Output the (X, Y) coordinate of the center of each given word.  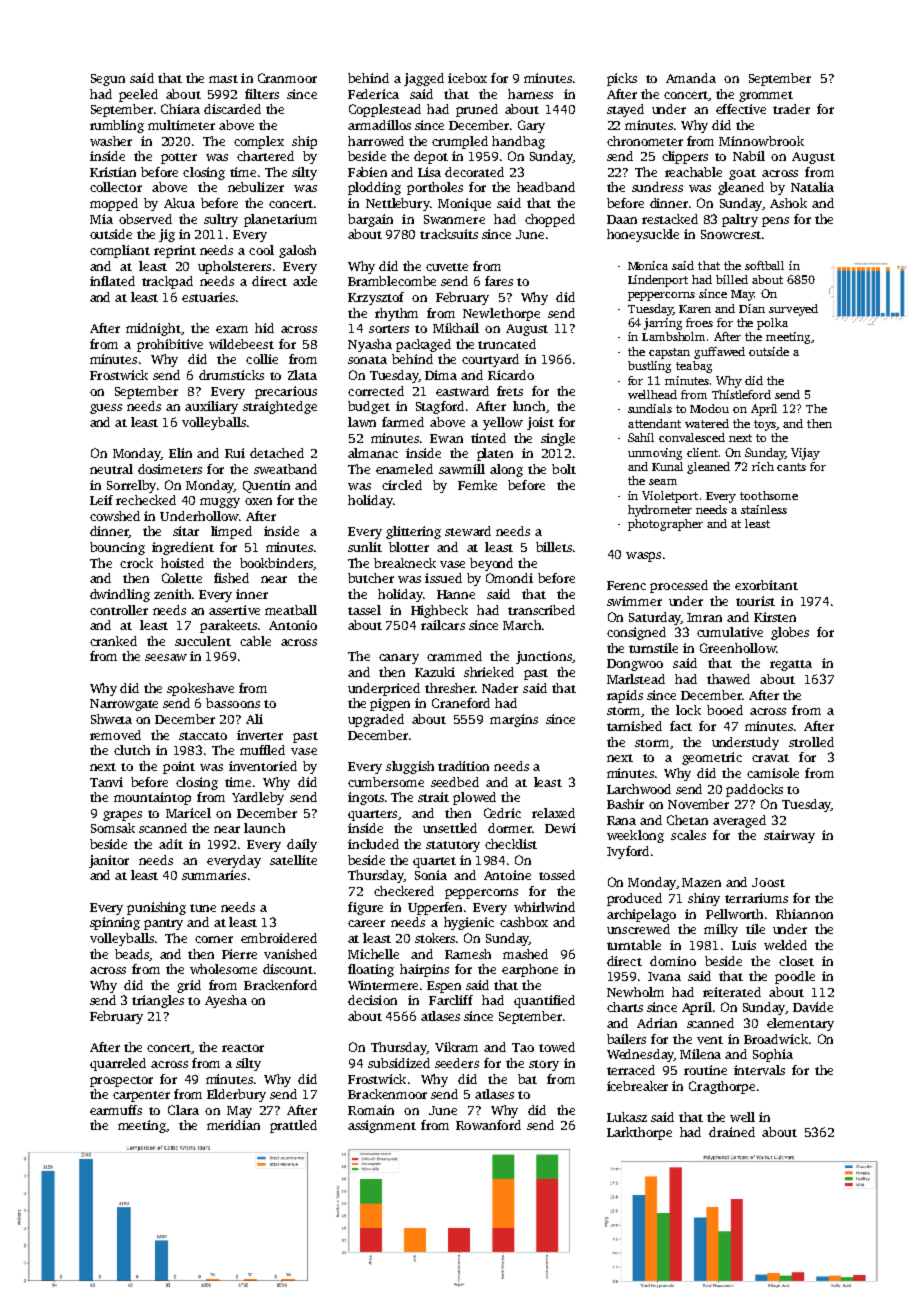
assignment (382, 1126)
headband (546, 187)
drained (732, 1132)
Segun (108, 80)
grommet (766, 96)
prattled (293, 1126)
